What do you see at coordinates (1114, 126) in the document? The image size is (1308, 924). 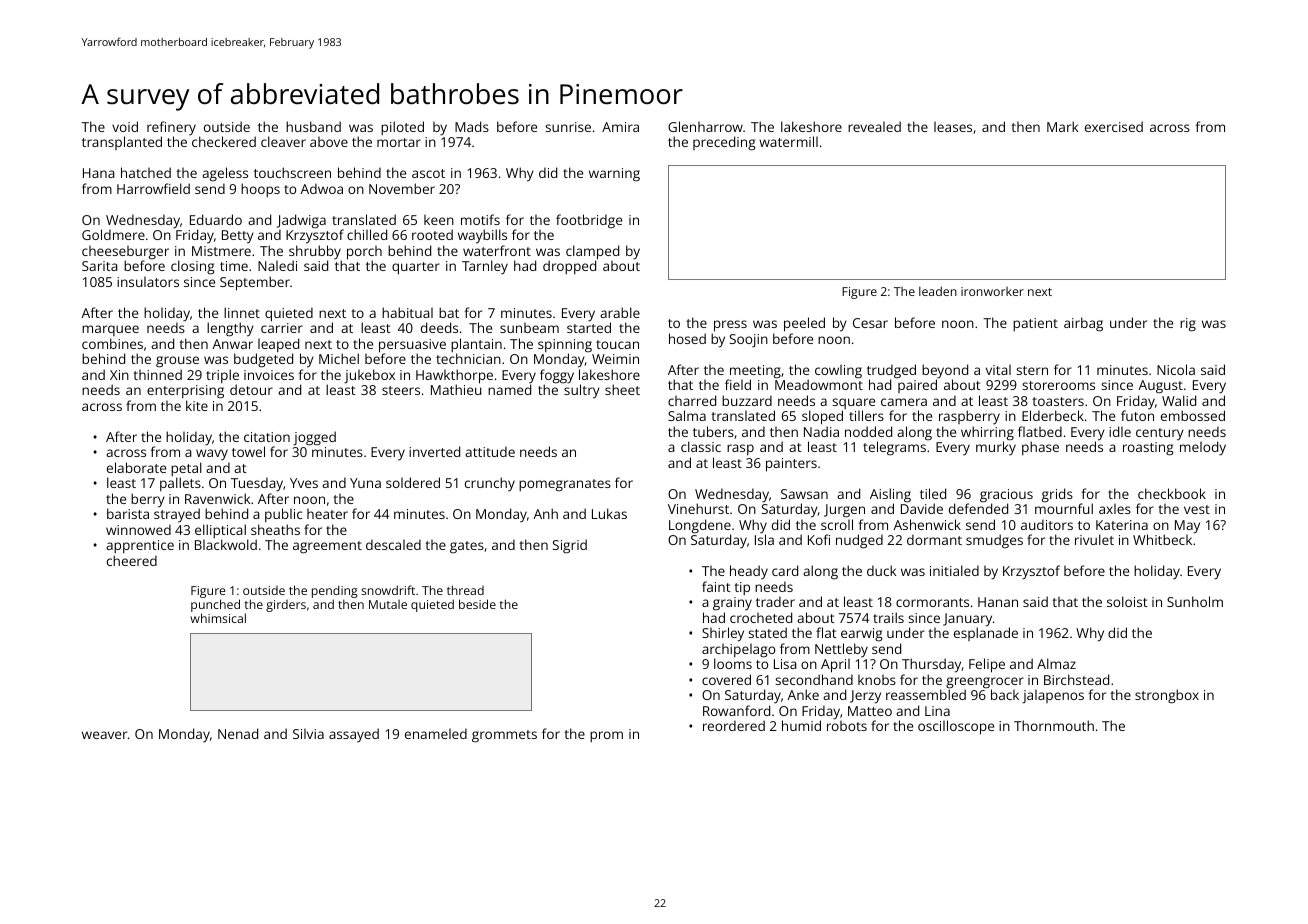 I see `exercised` at bounding box center [1114, 126].
